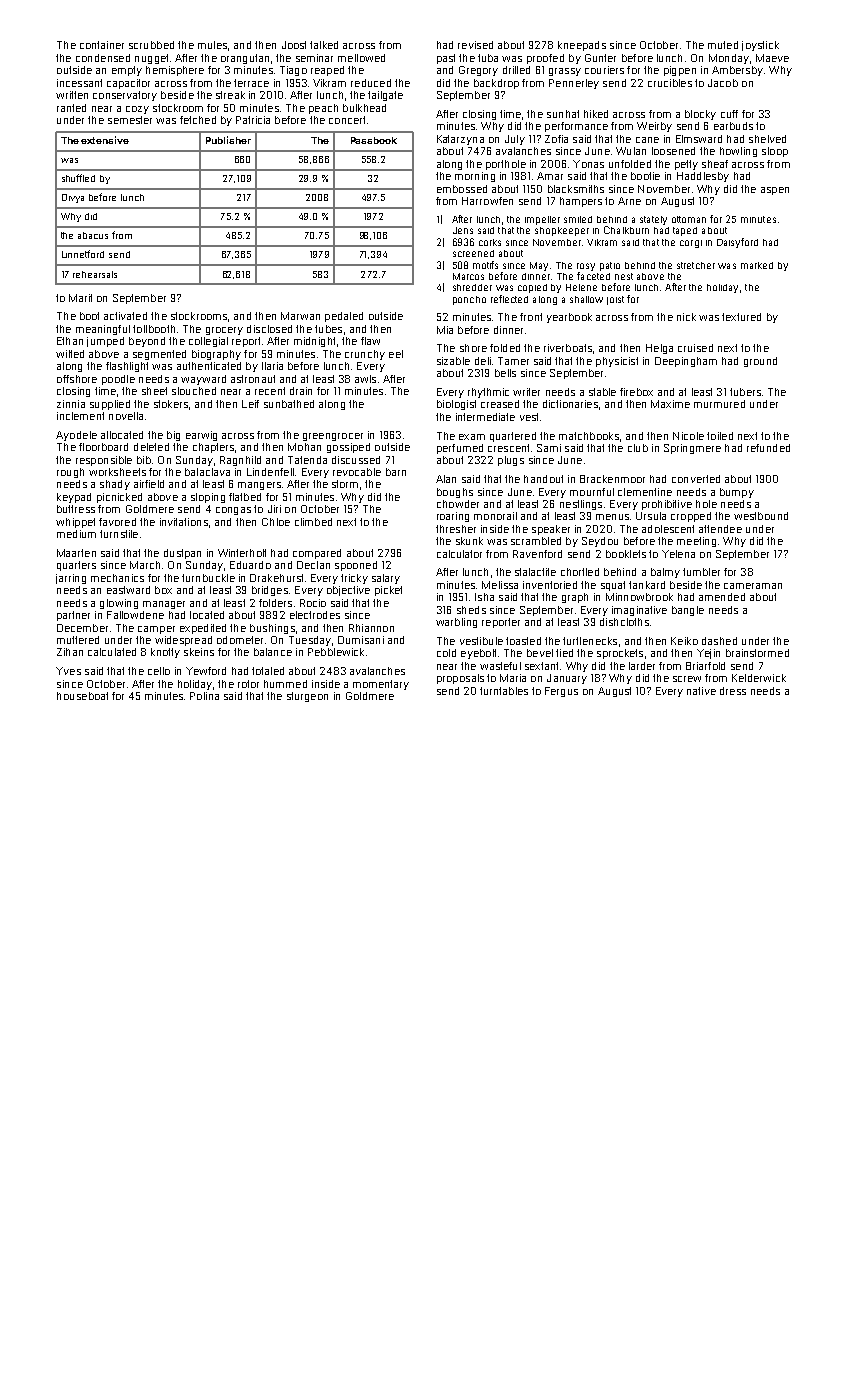 The height and width of the screenshot is (1400, 849). I want to click on Divya, so click(73, 198).
